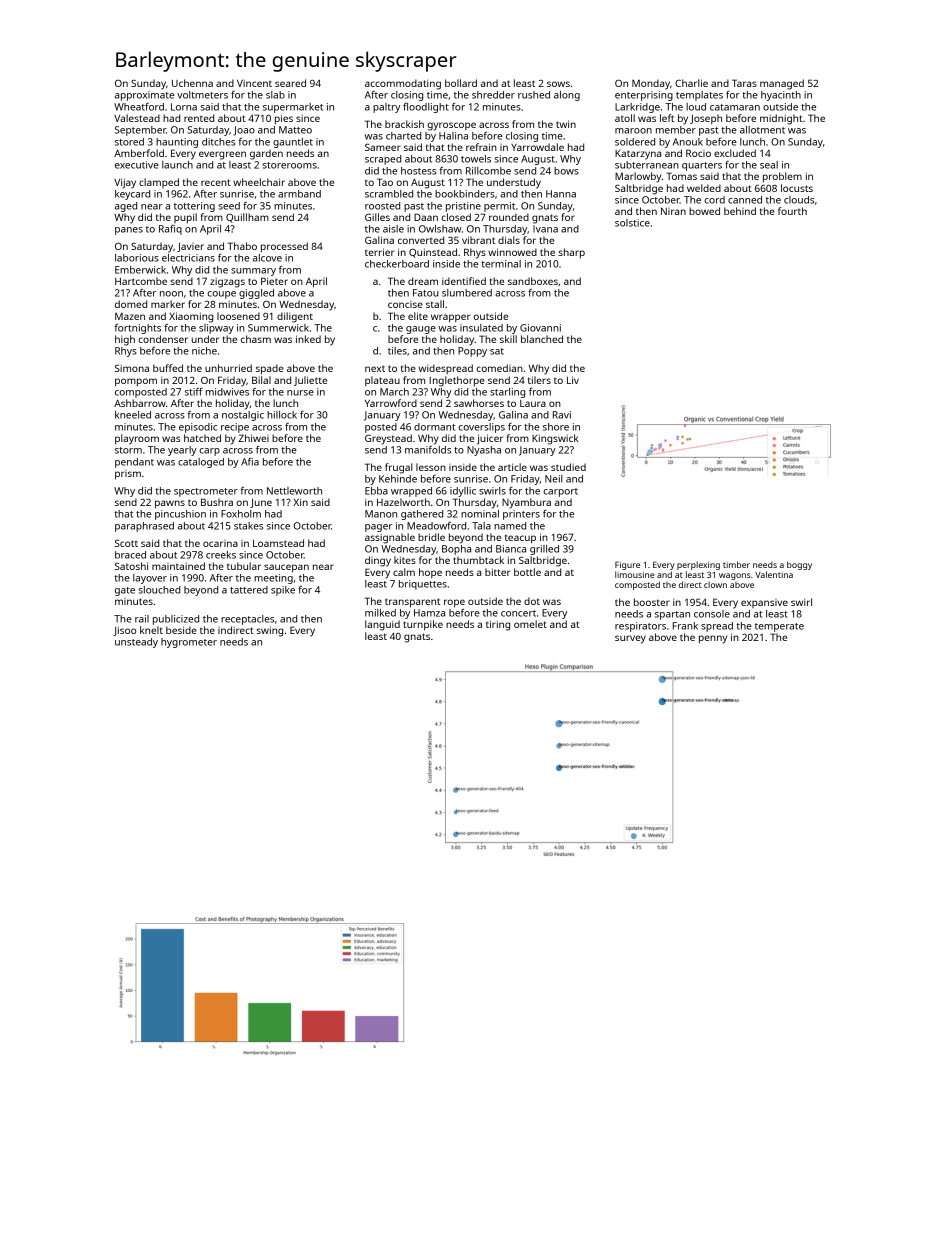 The image size is (952, 1233). Describe the element at coordinates (254, 83) in the screenshot. I see `Vincent` at that location.
